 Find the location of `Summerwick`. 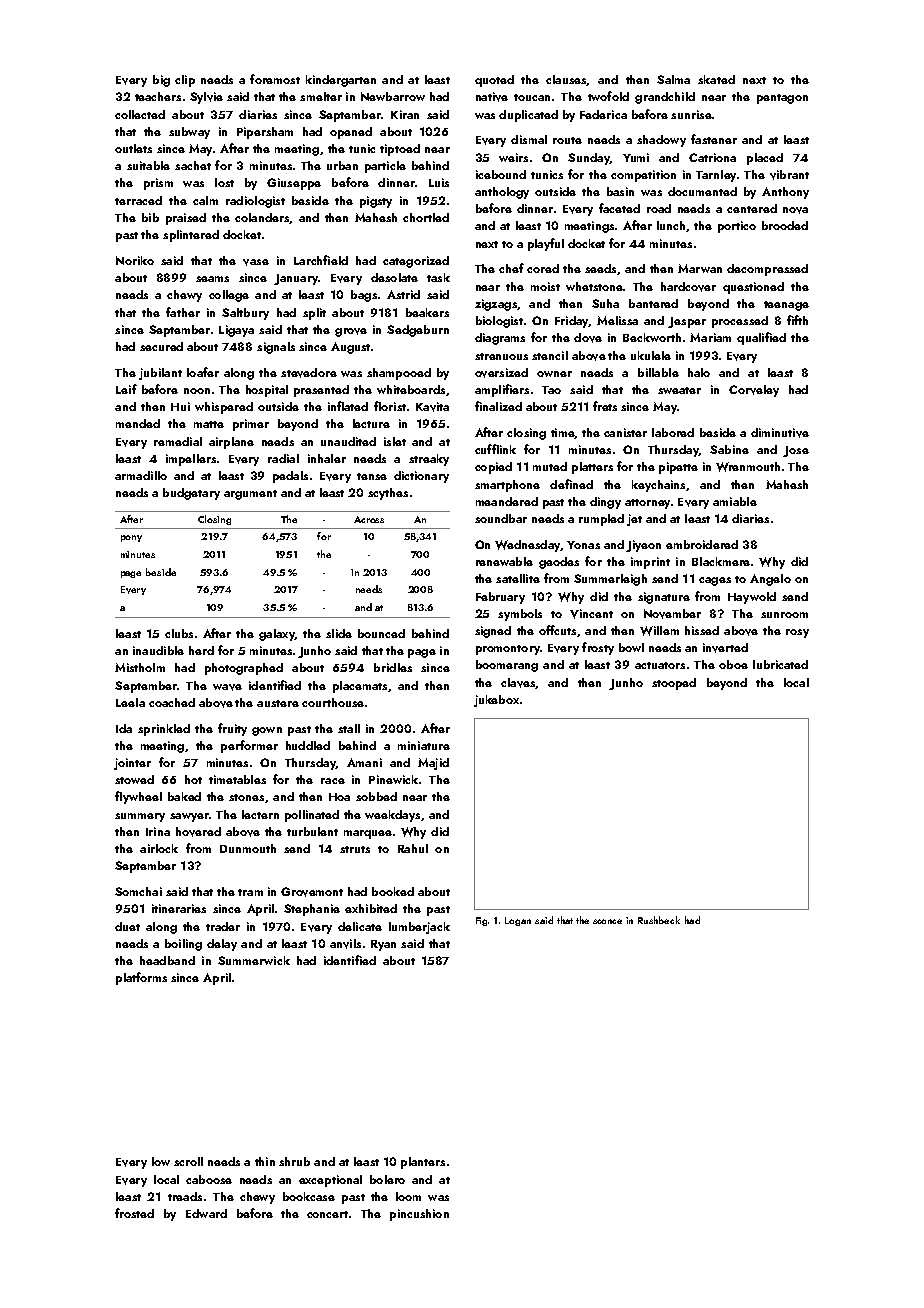

Summerwick is located at coordinates (254, 960).
